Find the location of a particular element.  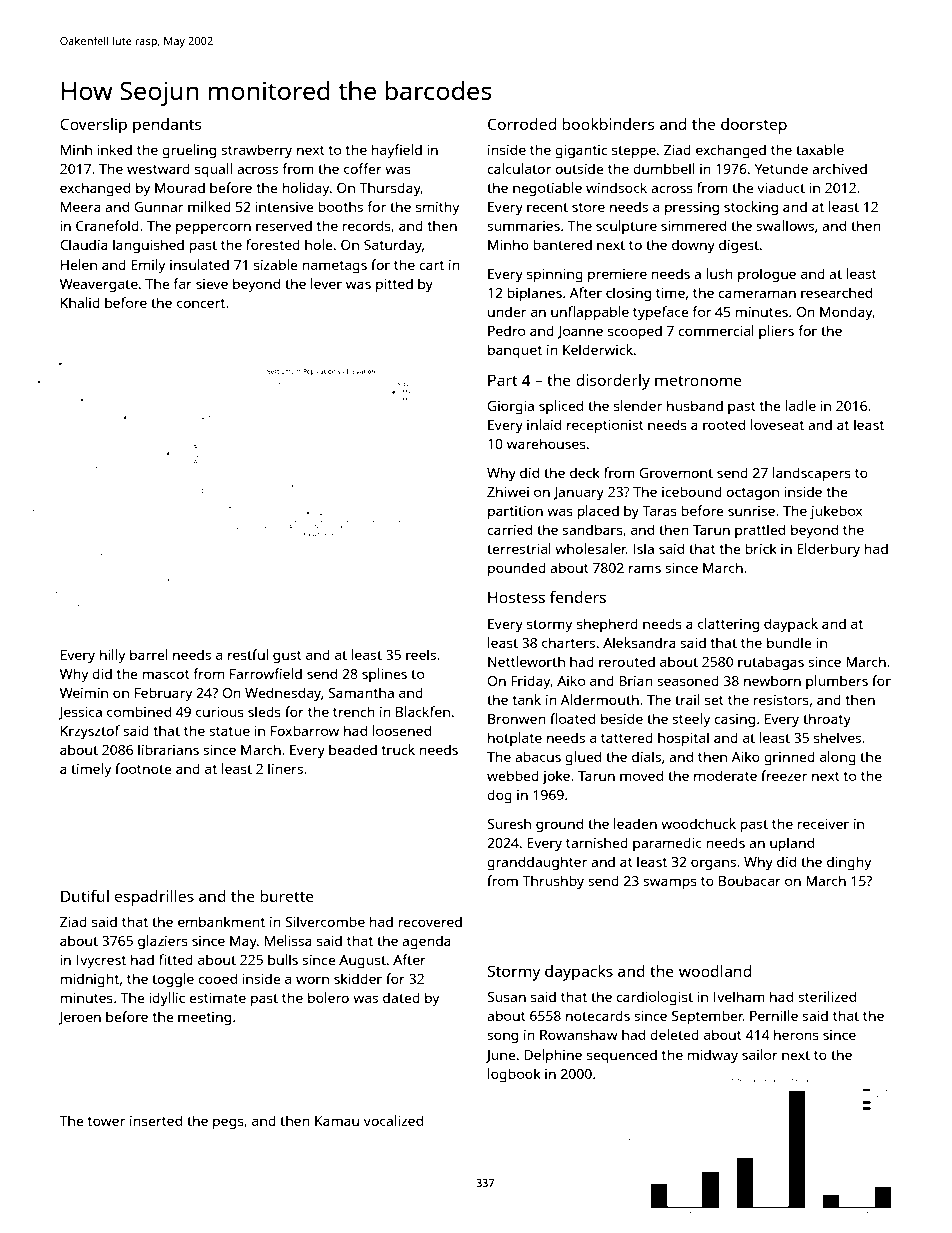

Aldermouth is located at coordinates (600, 699).
